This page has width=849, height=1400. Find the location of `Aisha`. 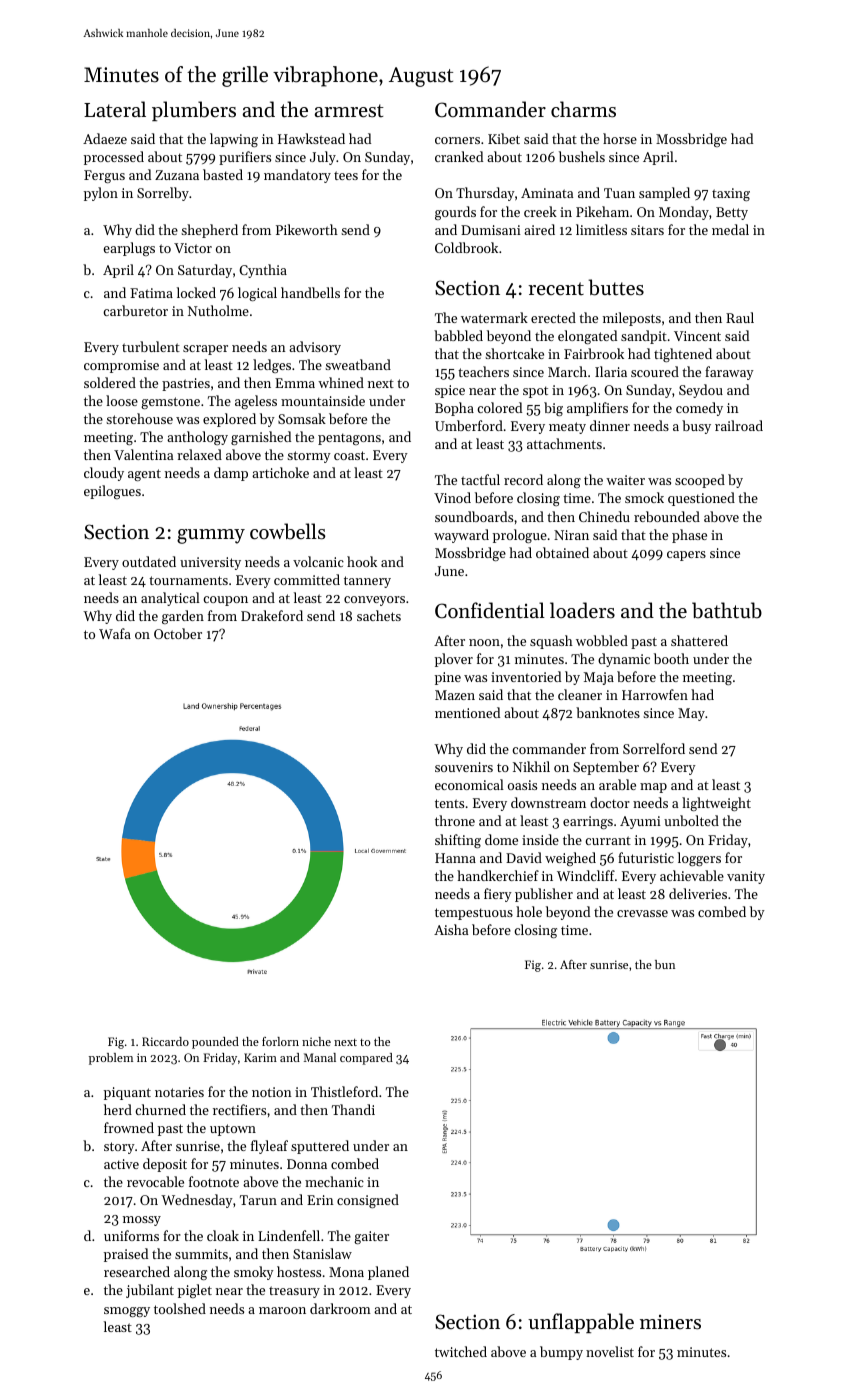

Aisha is located at coordinates (451, 929).
